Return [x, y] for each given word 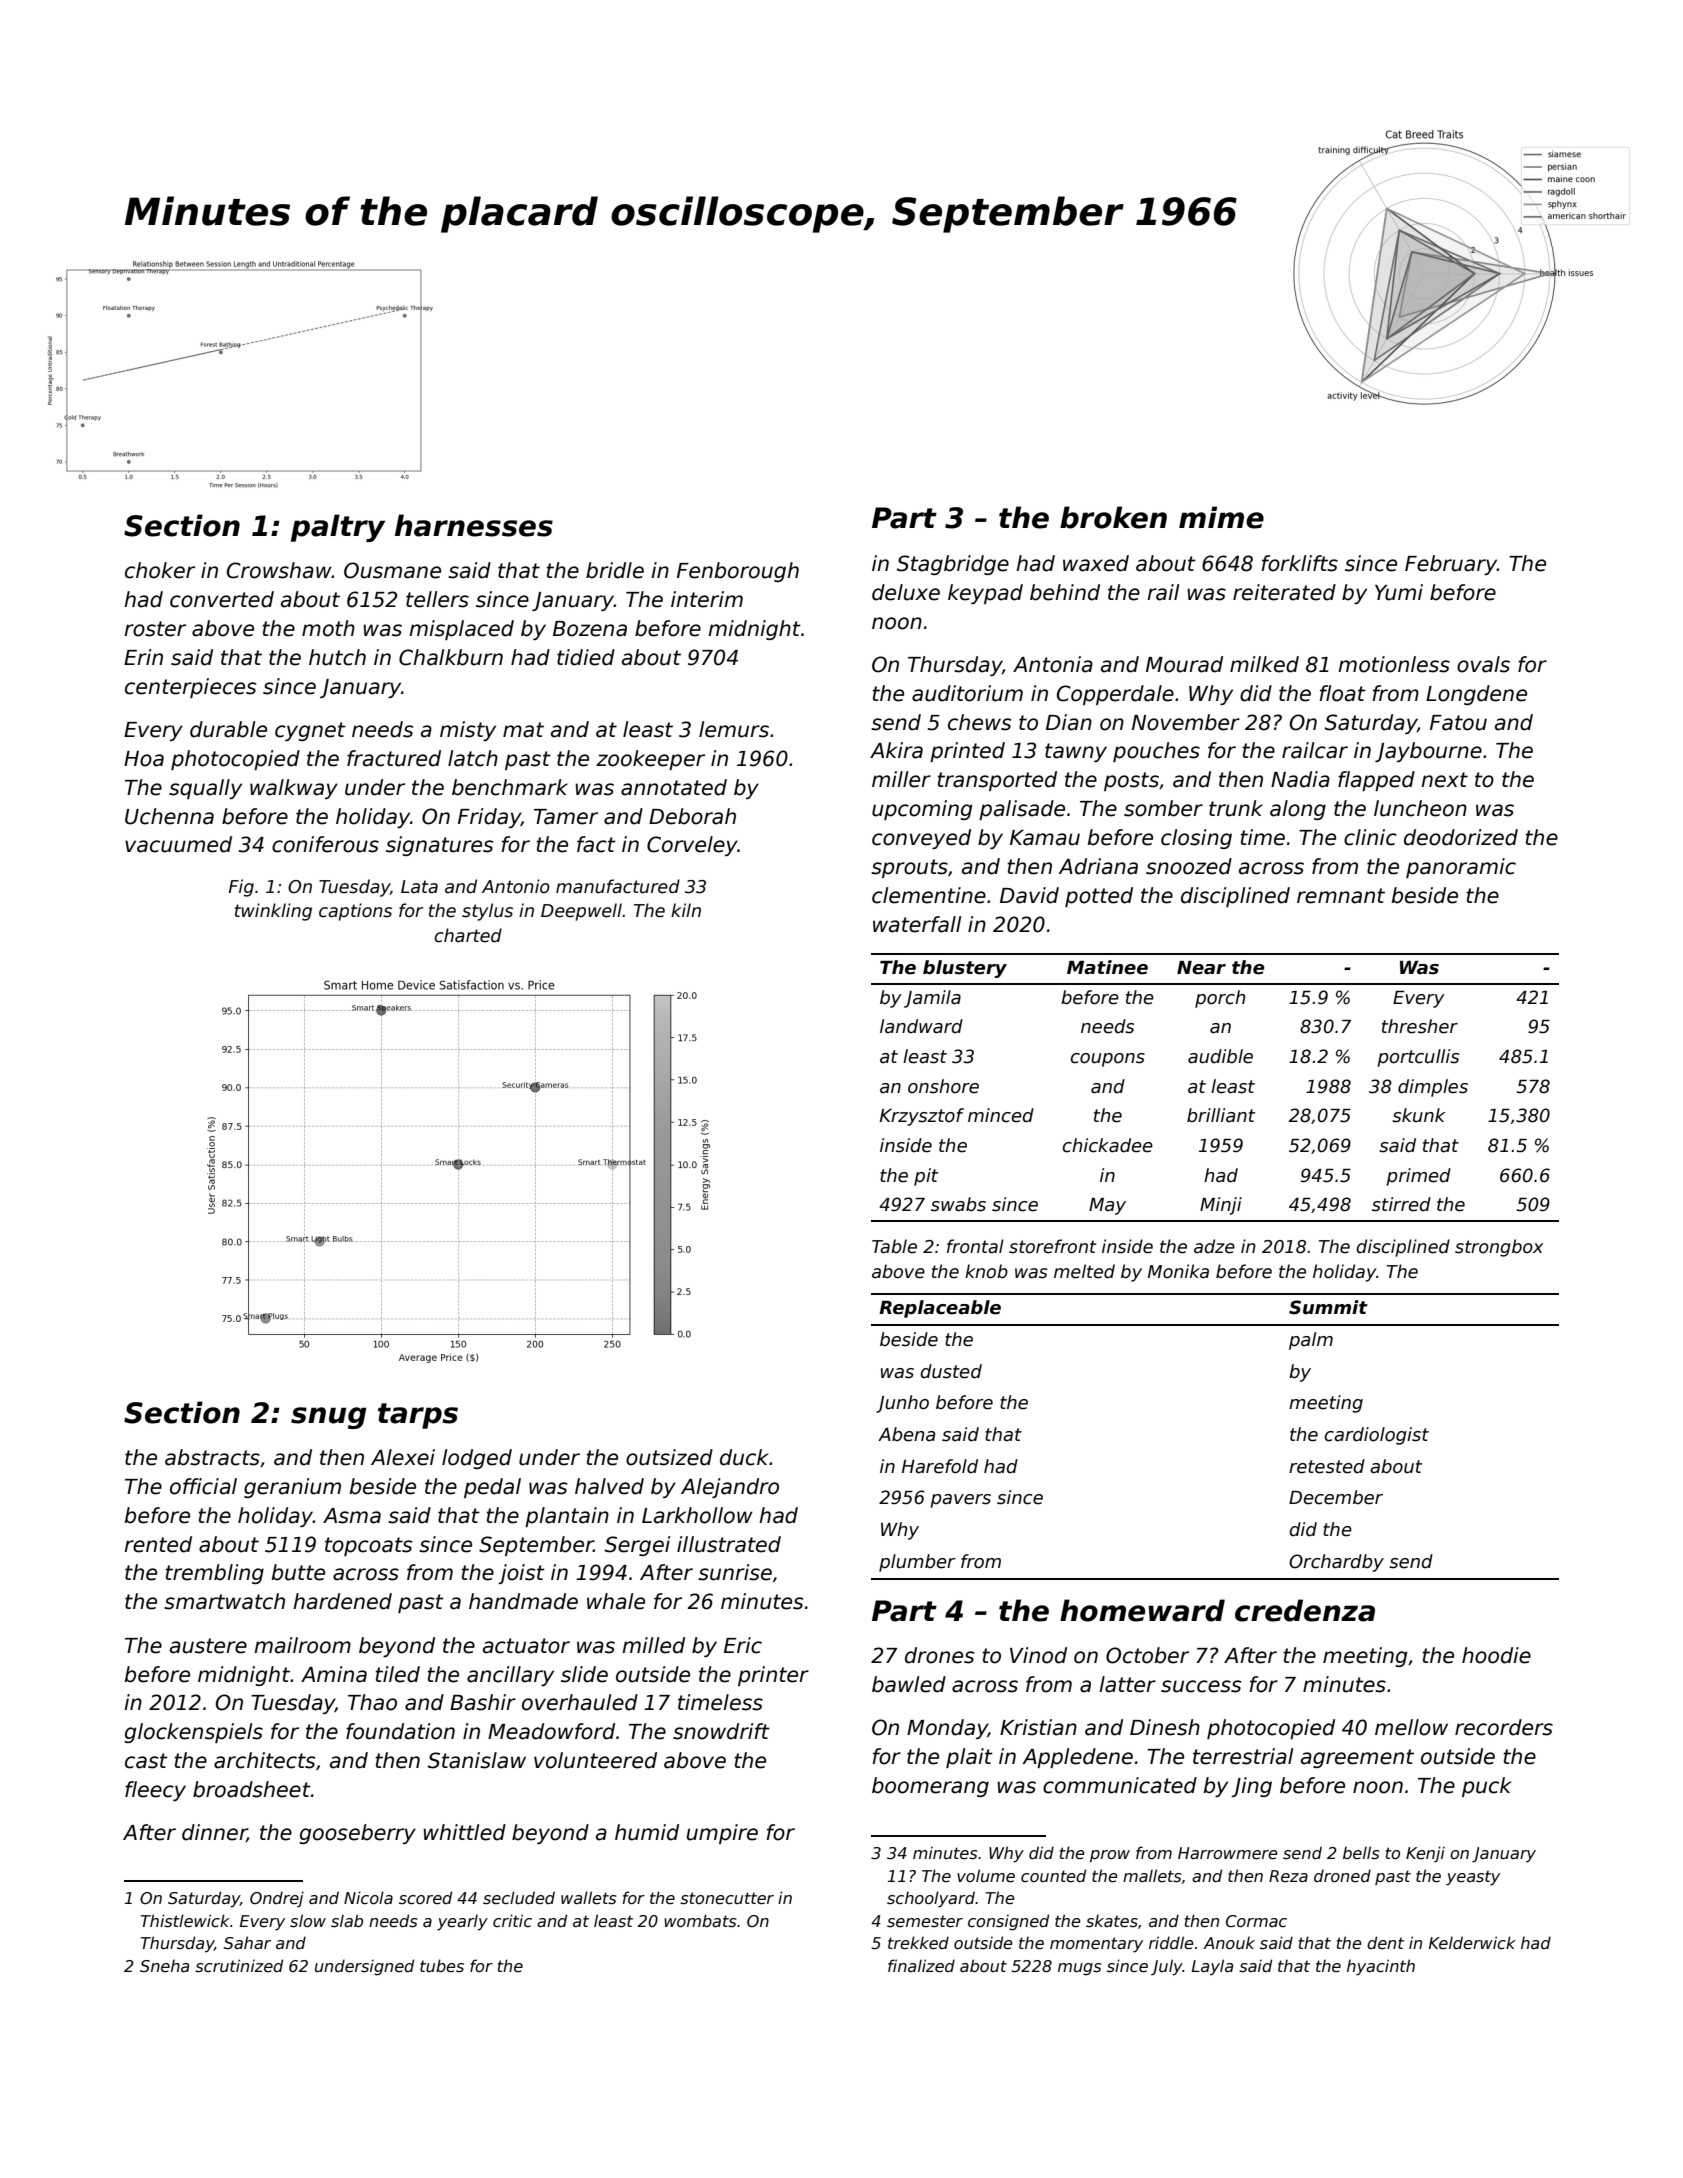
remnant [1341, 896]
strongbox [1499, 1248]
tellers [437, 599]
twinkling [273, 912]
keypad [985, 594]
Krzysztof [922, 1117]
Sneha [164, 1965]
